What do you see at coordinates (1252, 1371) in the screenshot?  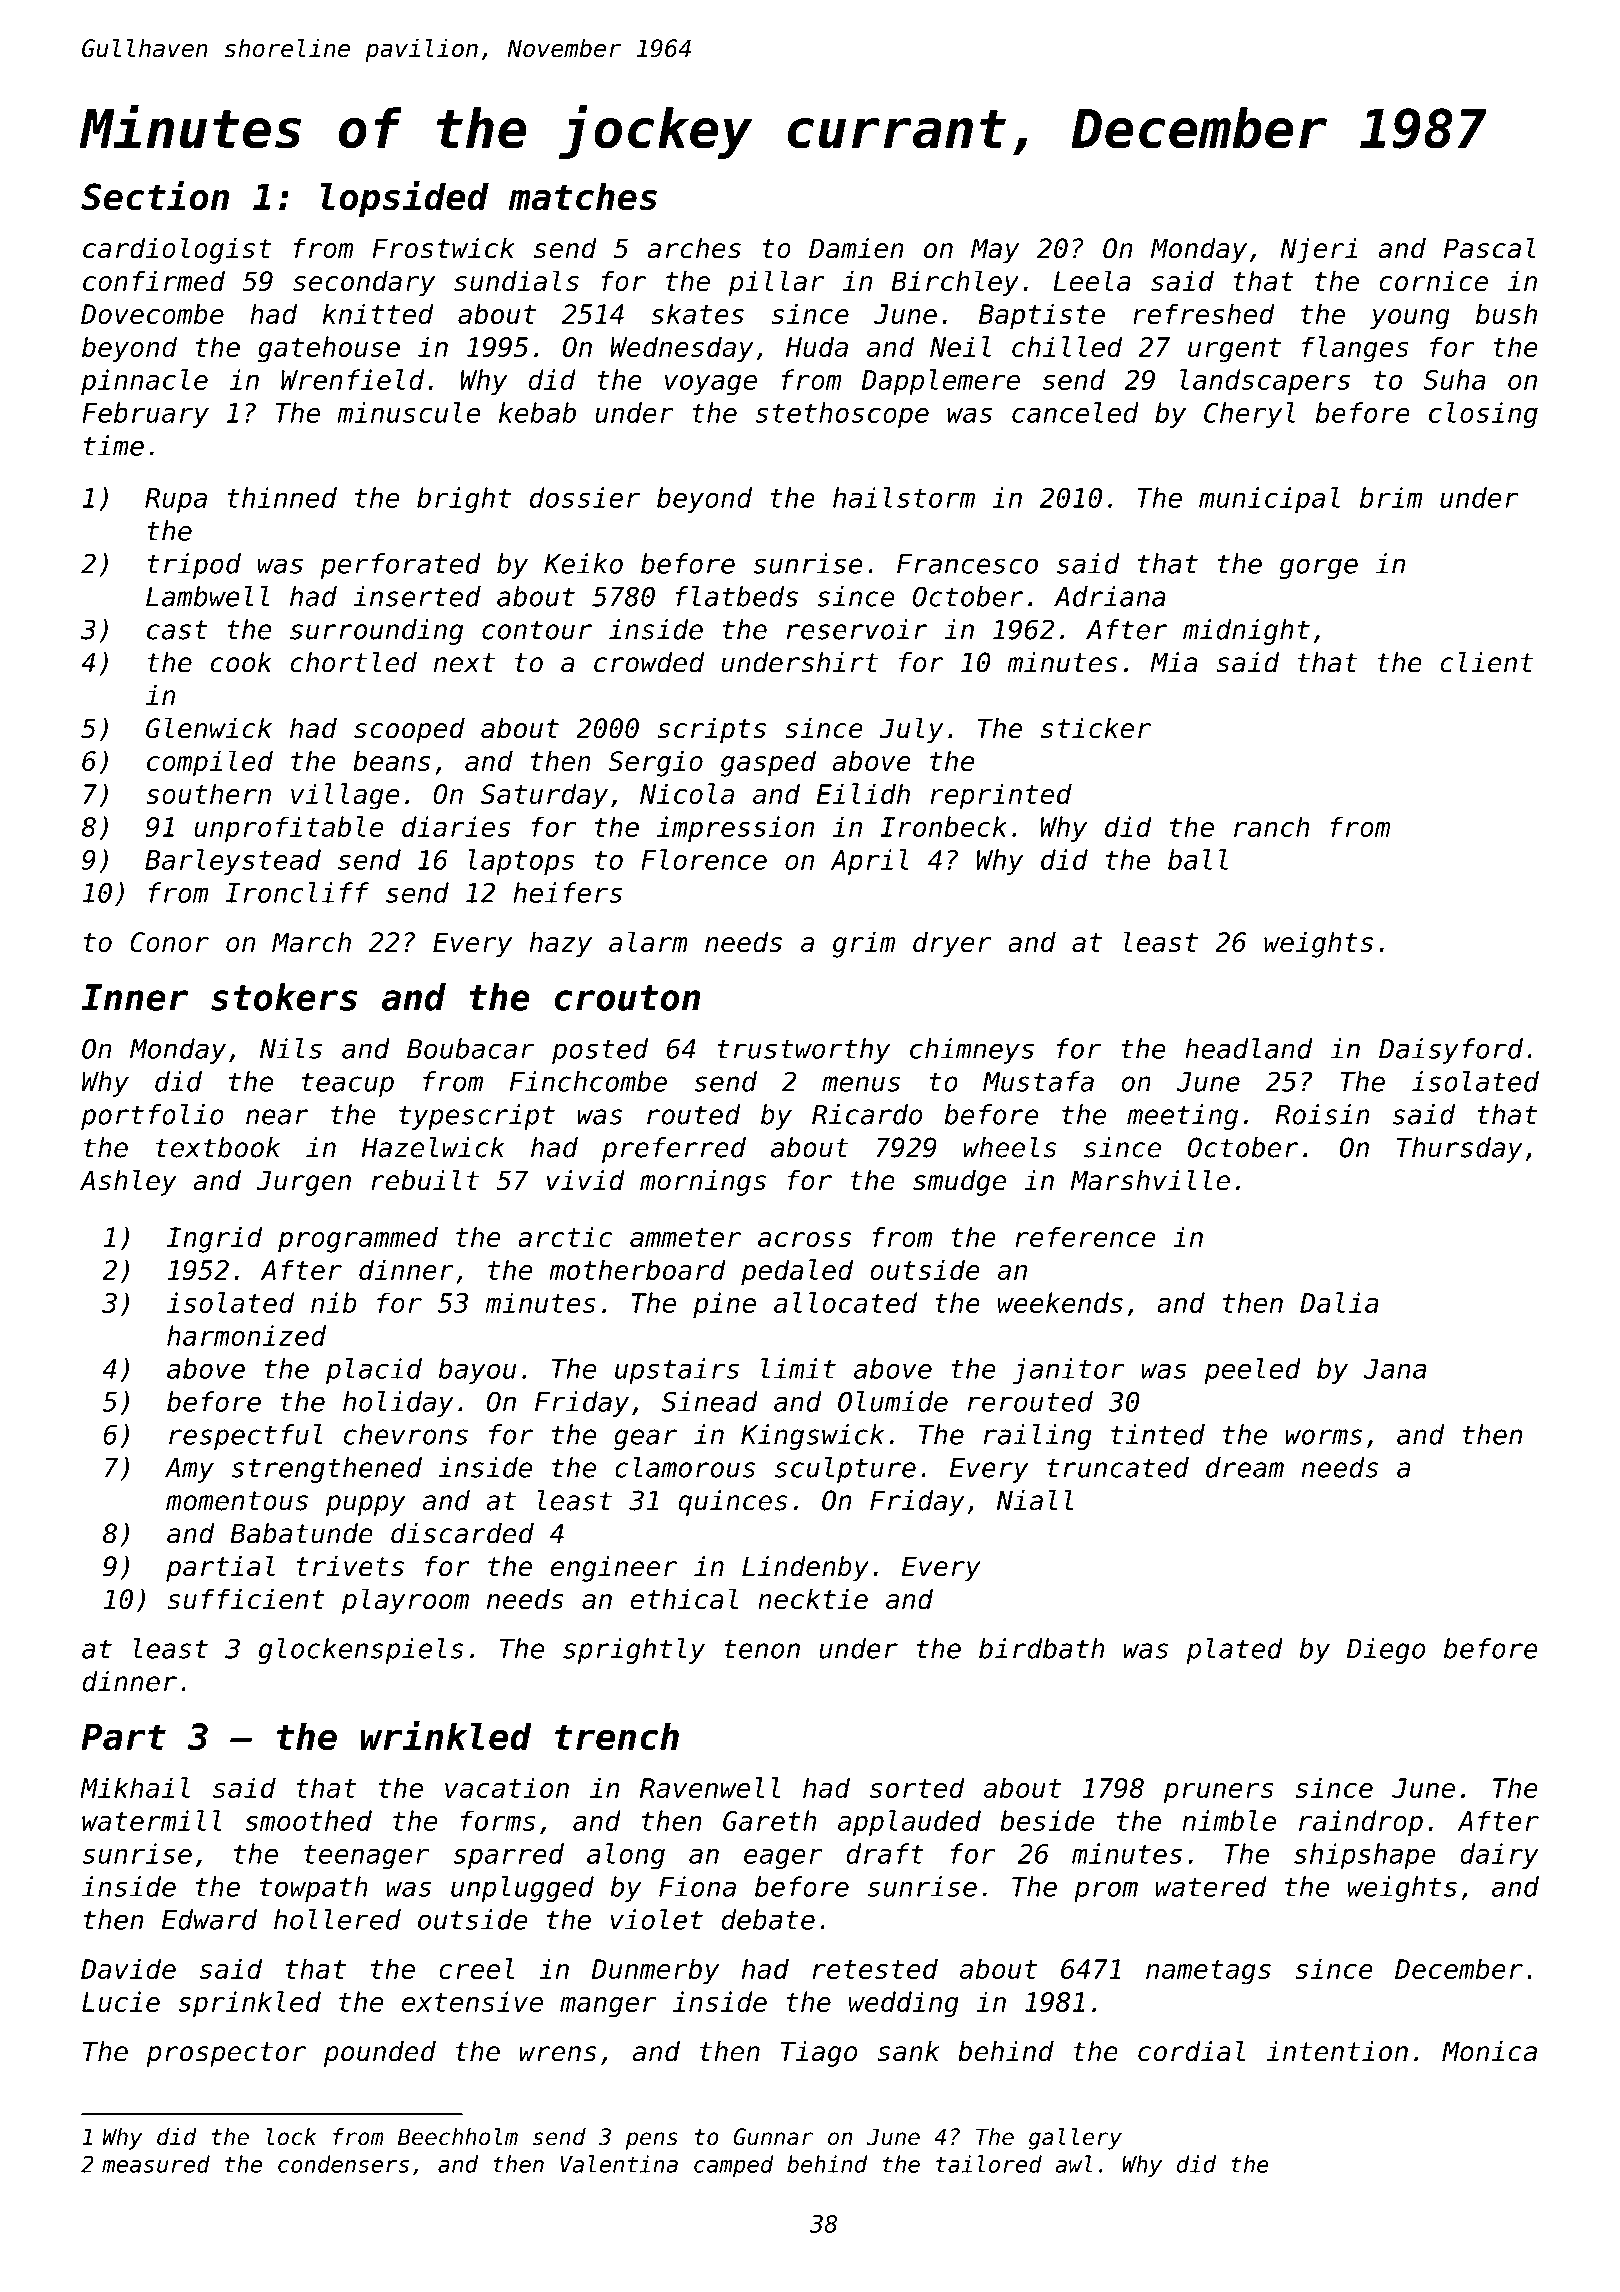 I see `peeled` at bounding box center [1252, 1371].
